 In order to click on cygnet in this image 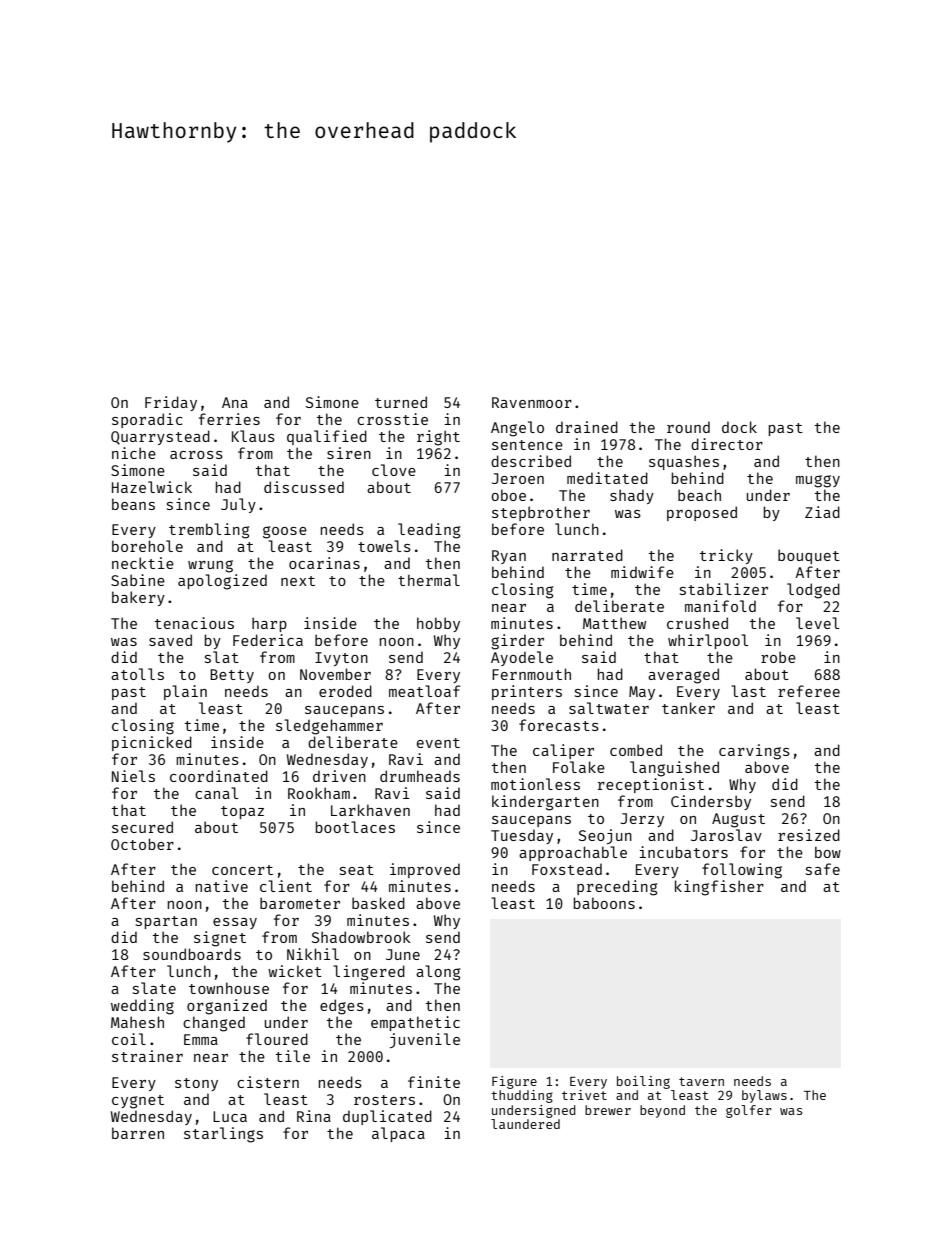, I will do `click(138, 1102)`.
